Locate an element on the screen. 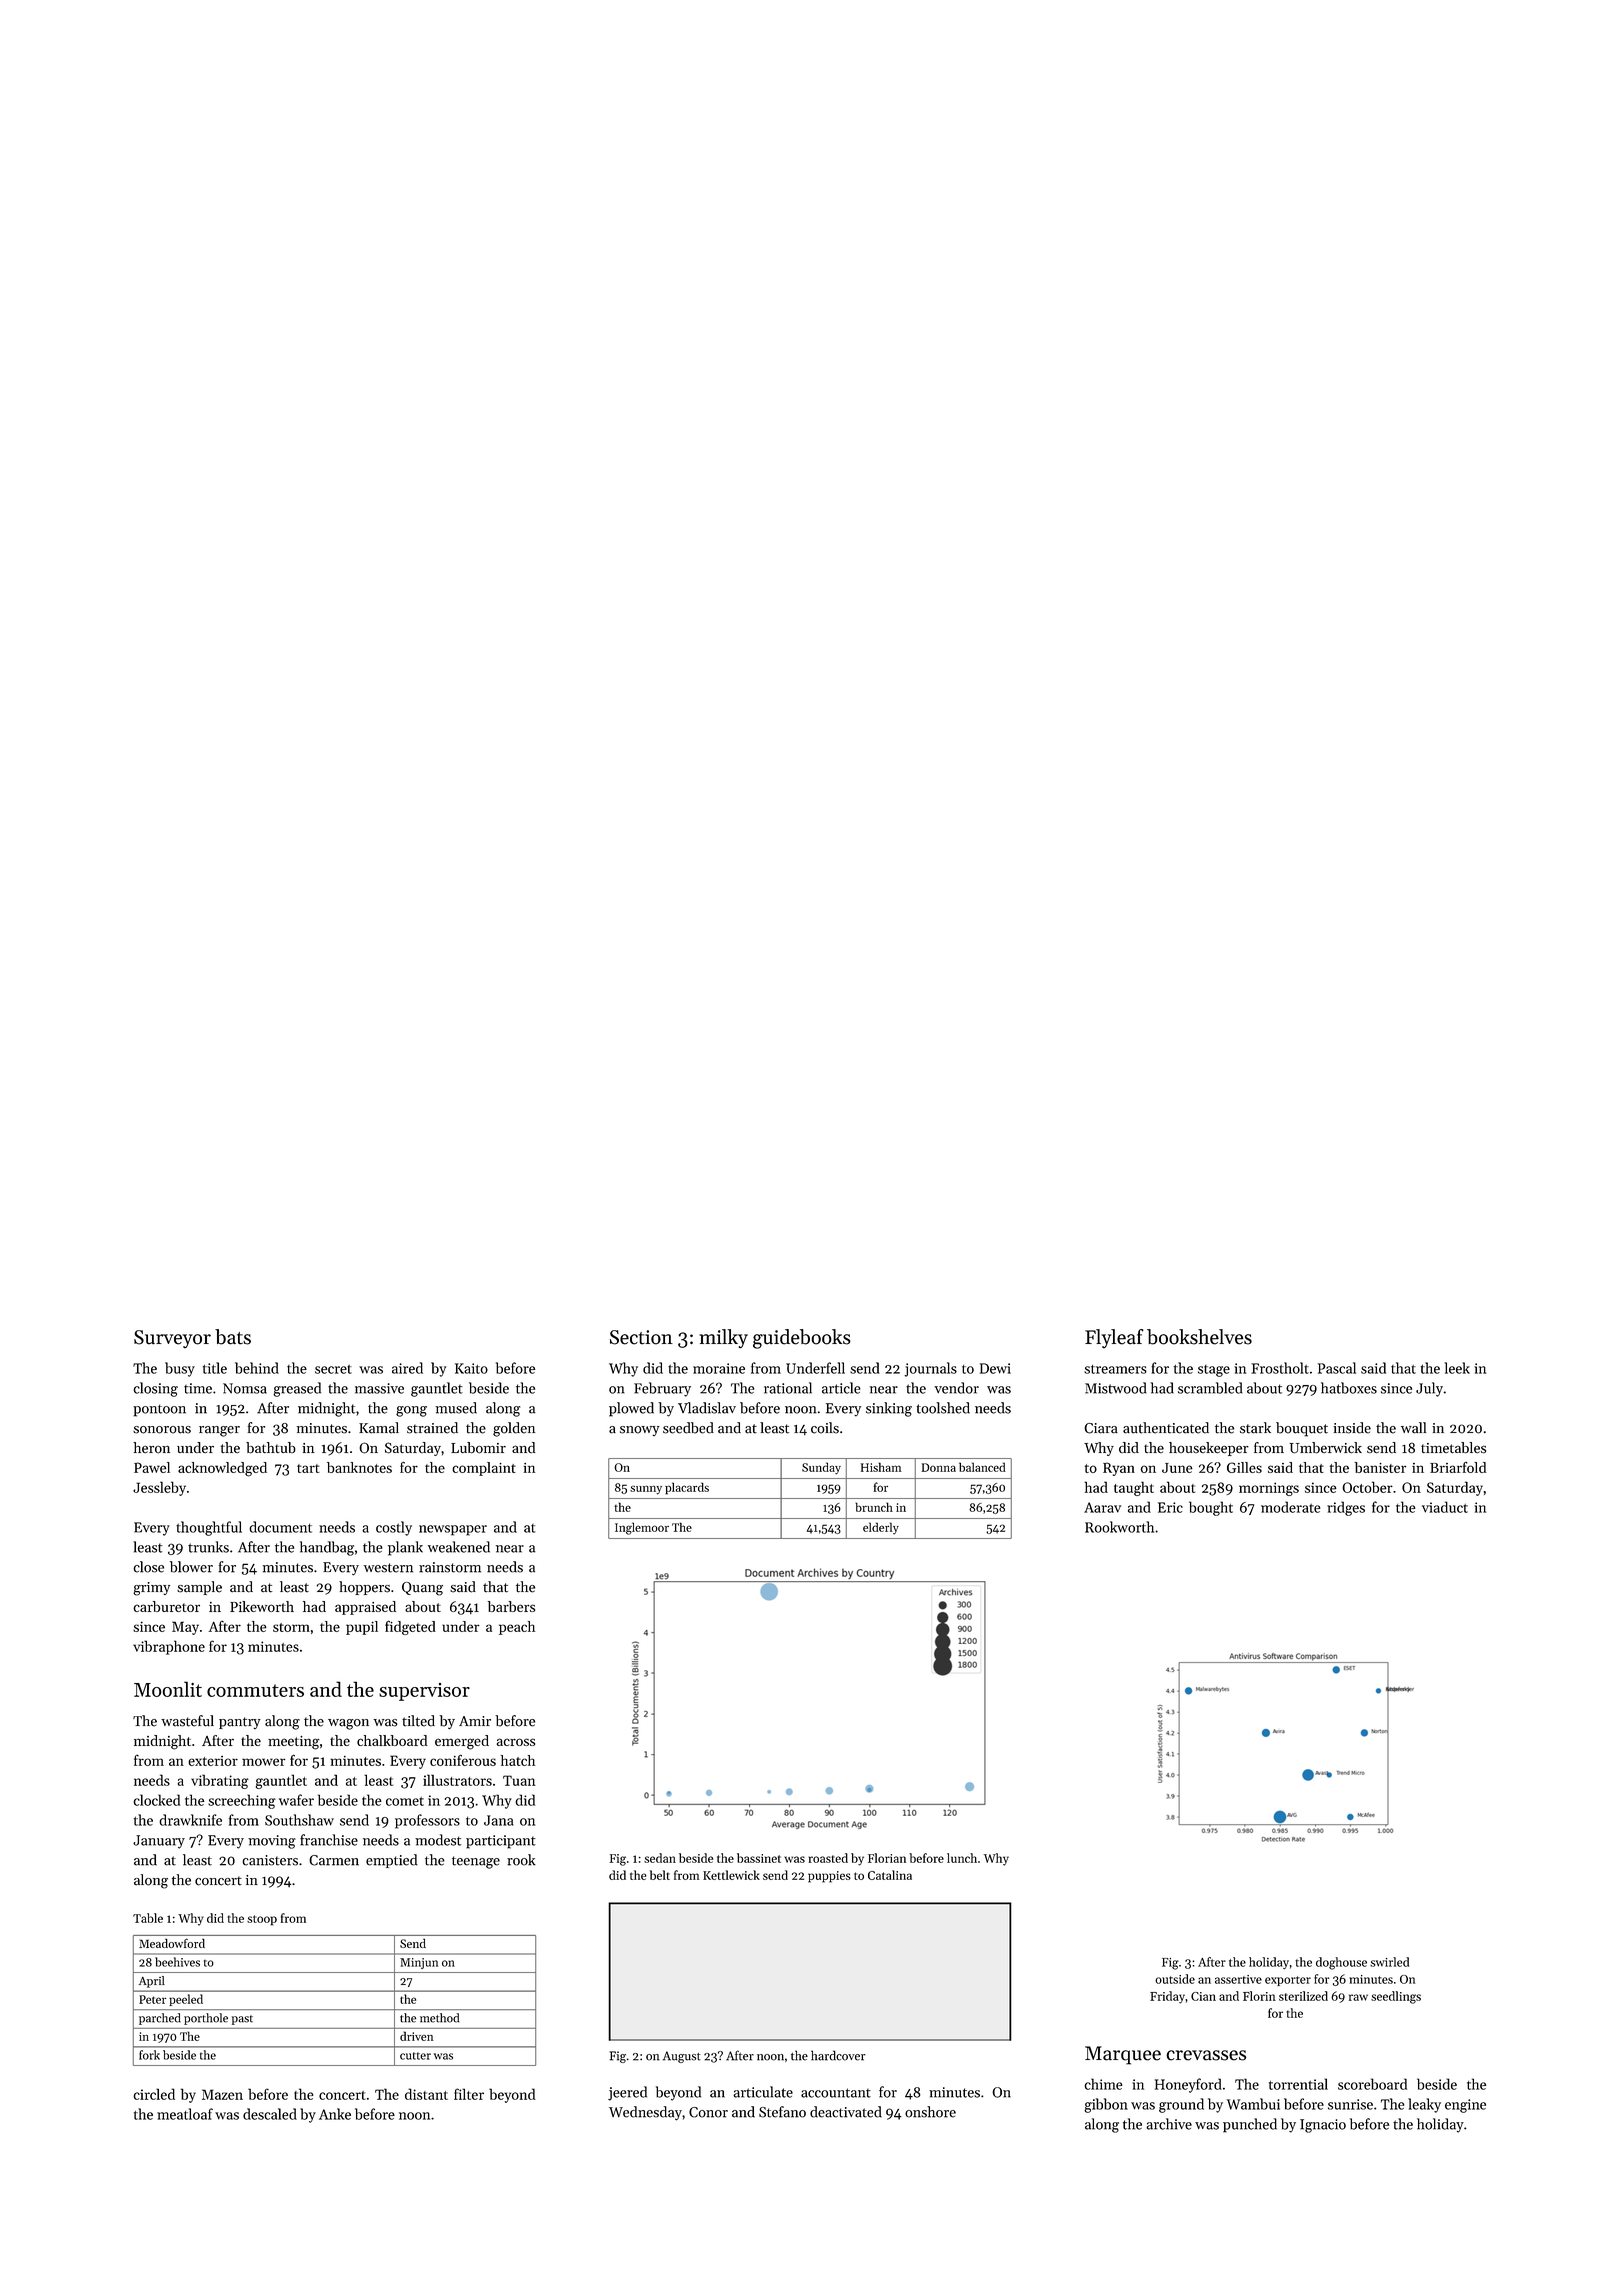  Catalina is located at coordinates (890, 1875).
